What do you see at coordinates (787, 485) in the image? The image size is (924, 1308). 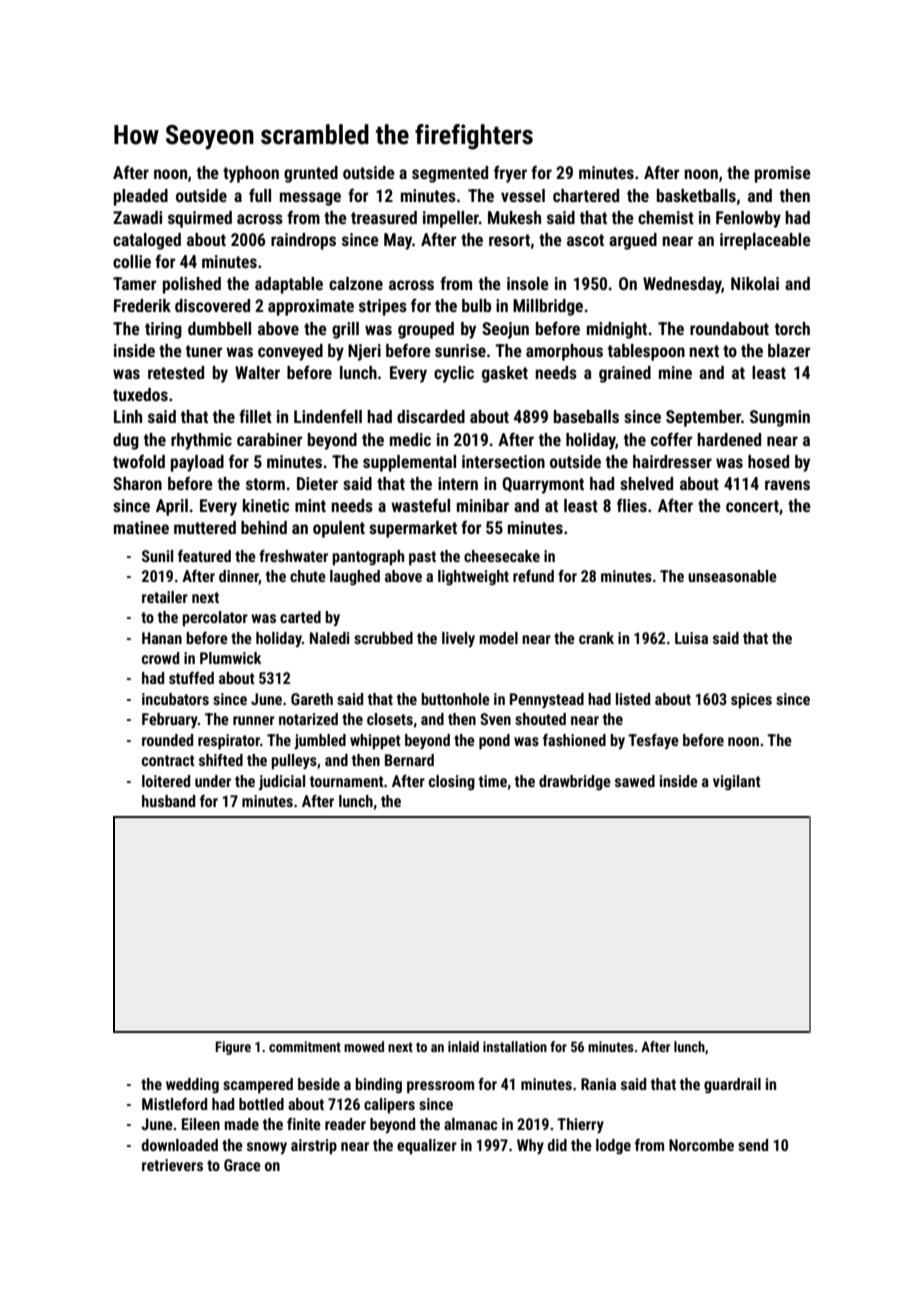 I see `ravens` at bounding box center [787, 485].
